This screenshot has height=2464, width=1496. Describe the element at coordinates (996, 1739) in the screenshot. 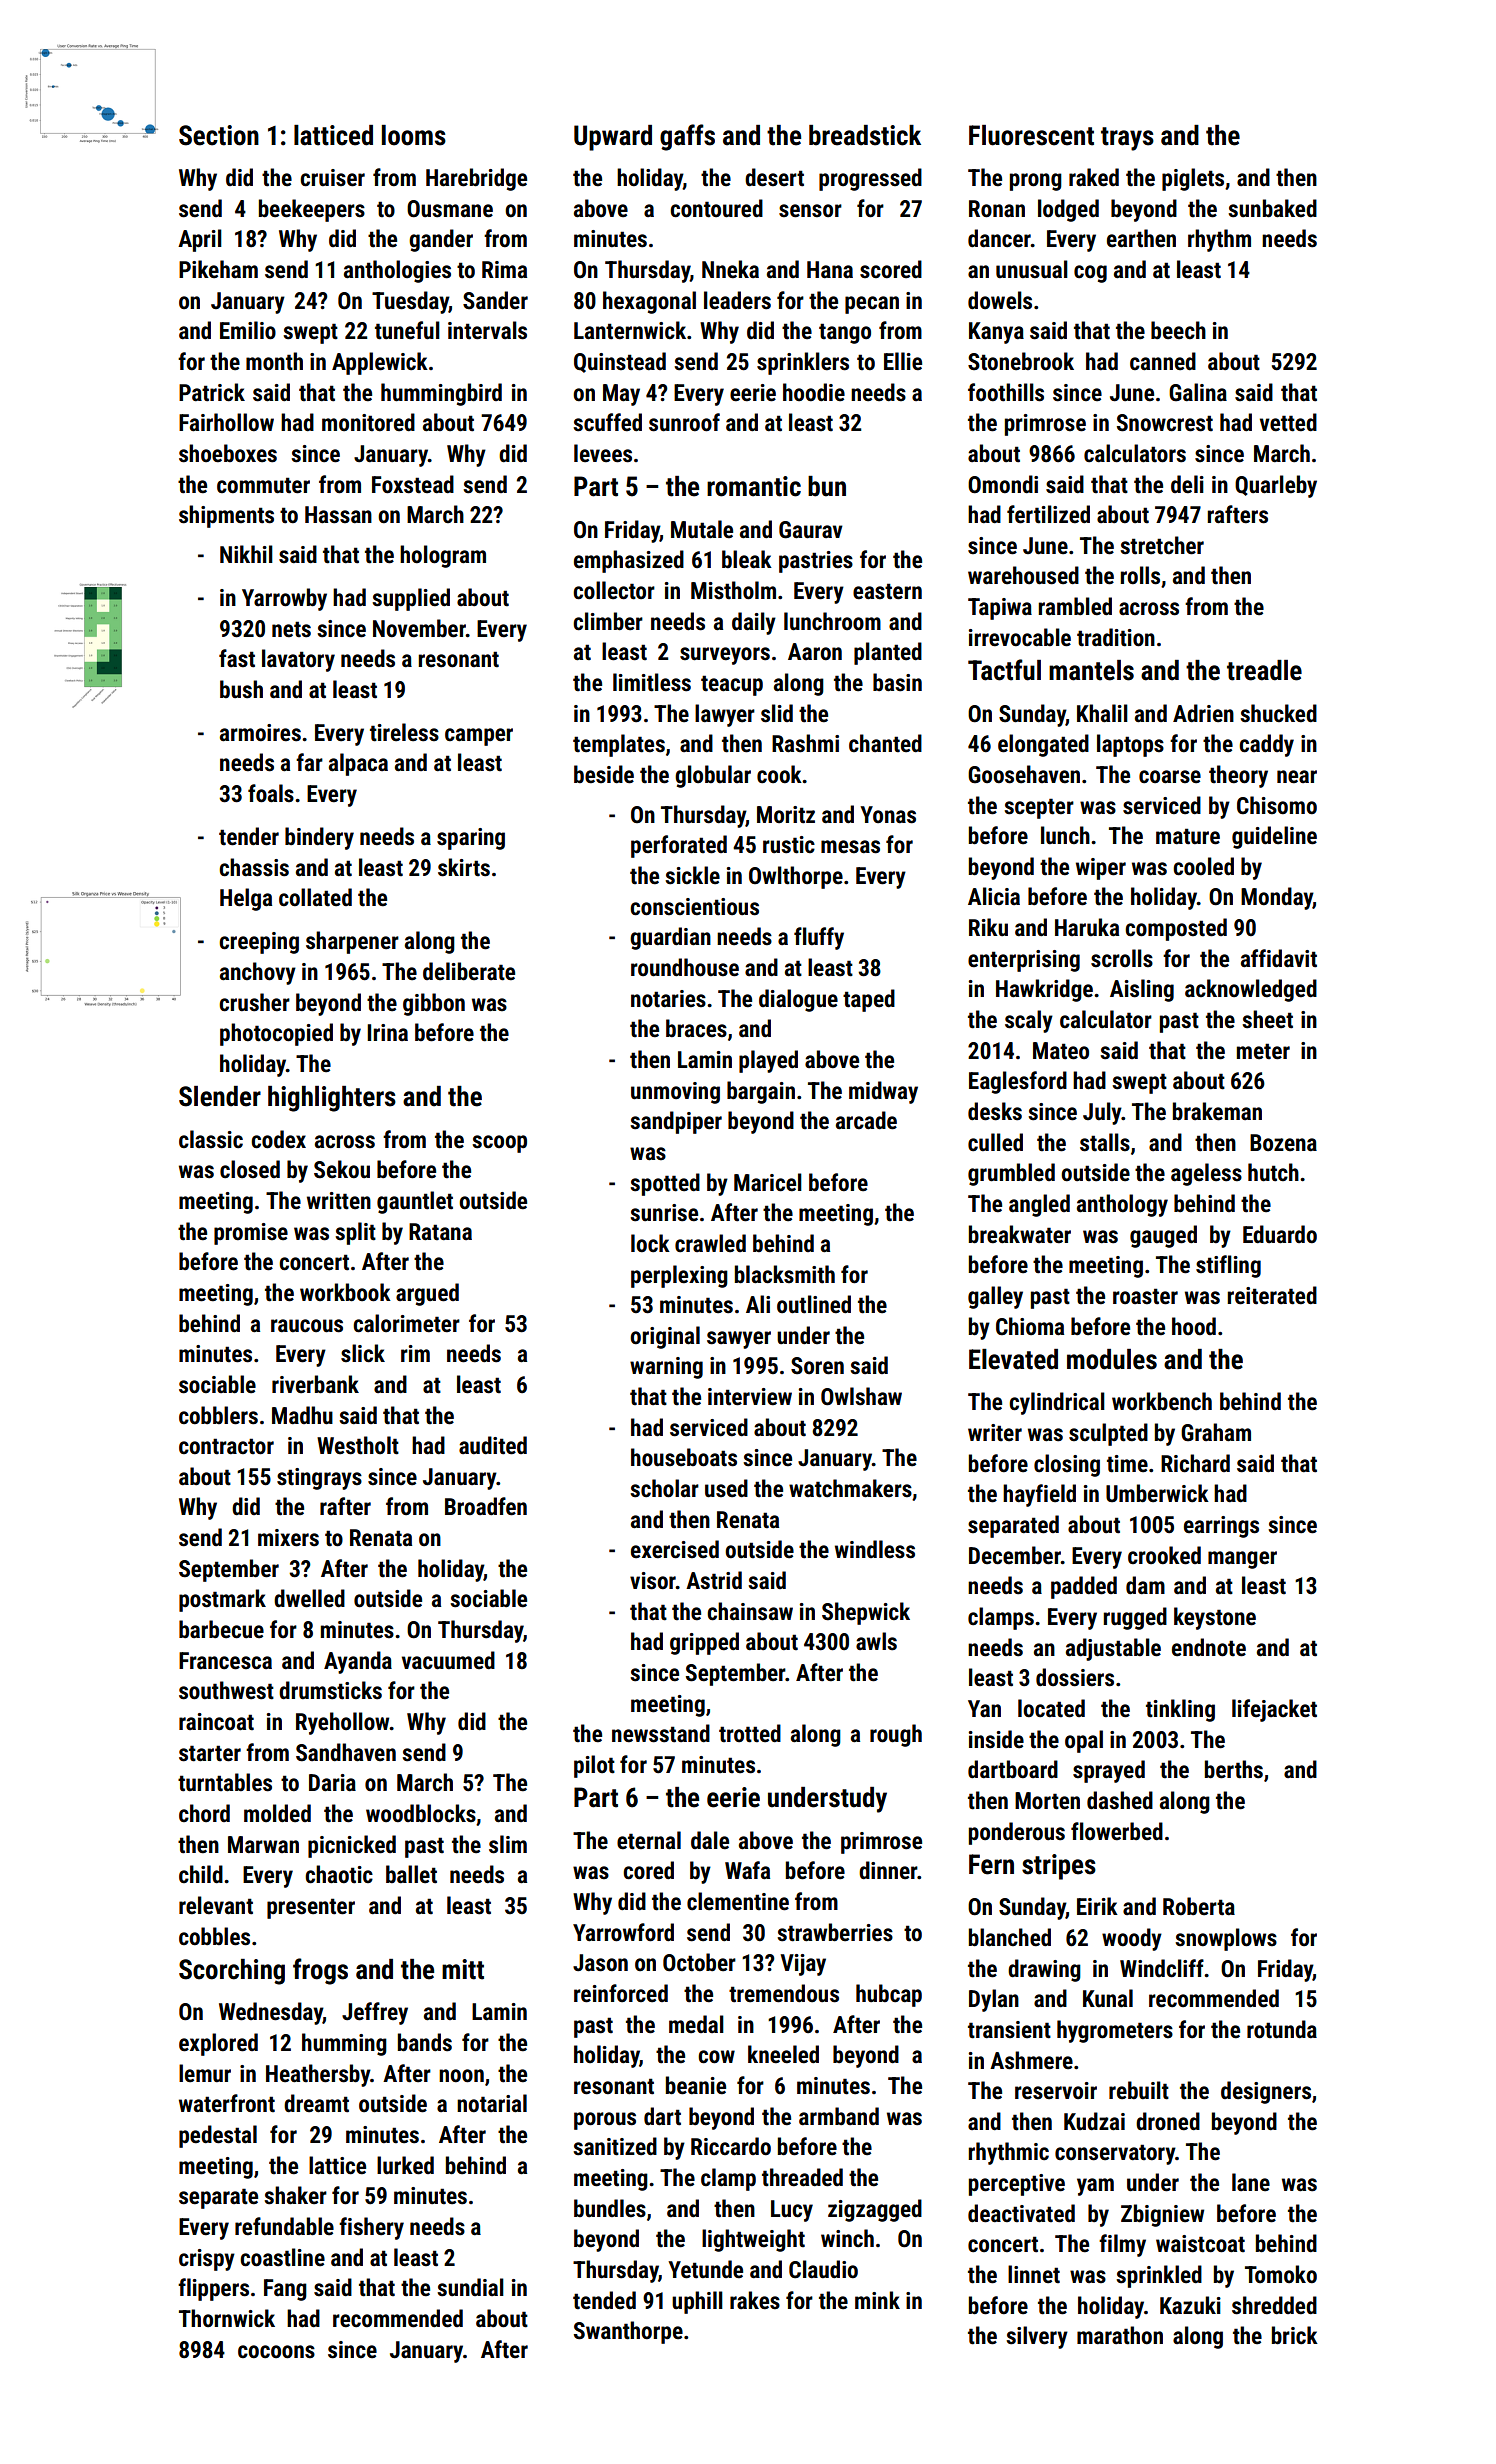

I see `inside` at that location.
